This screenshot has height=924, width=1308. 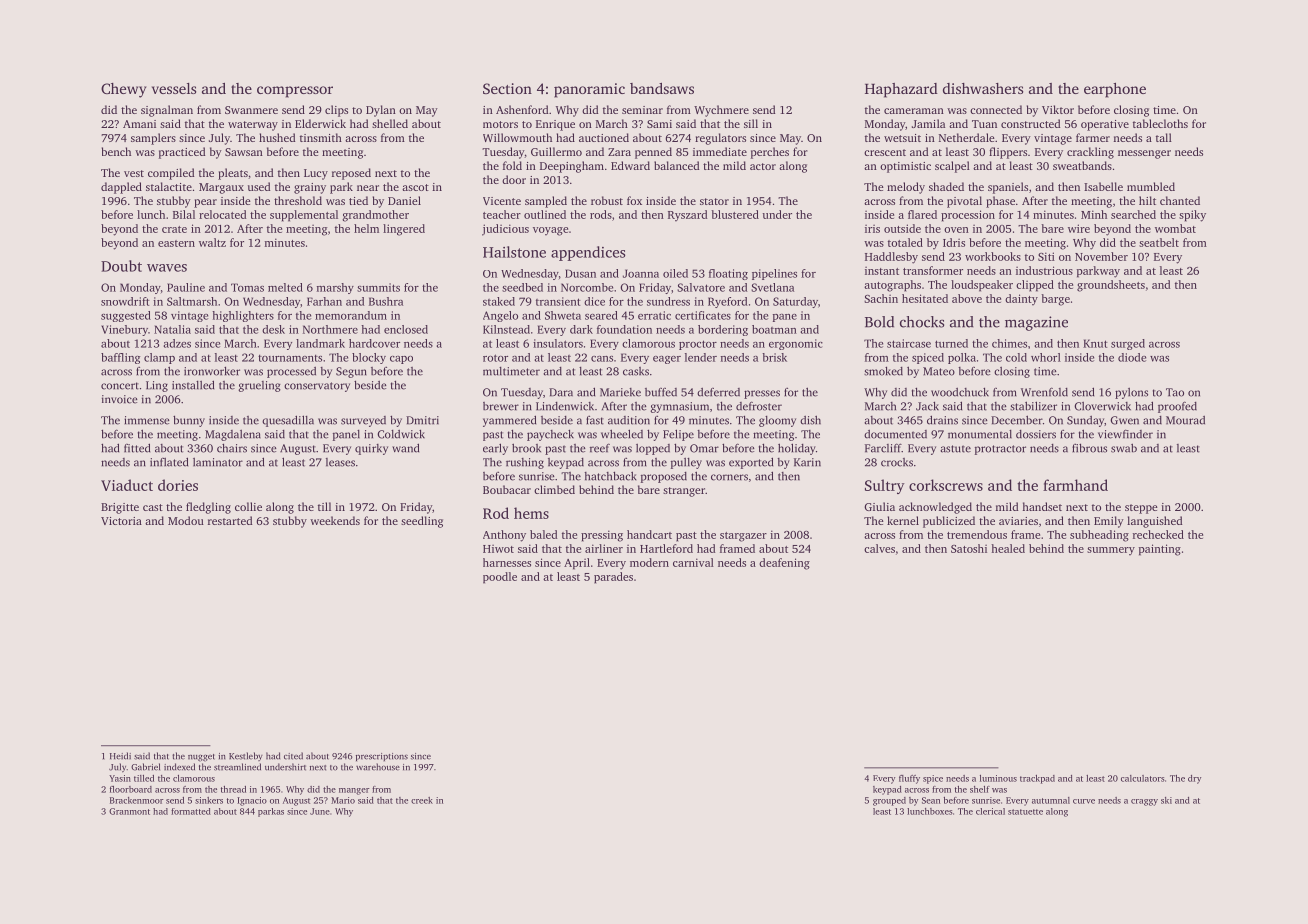 What do you see at coordinates (522, 109) in the screenshot?
I see `Ashenford` at bounding box center [522, 109].
